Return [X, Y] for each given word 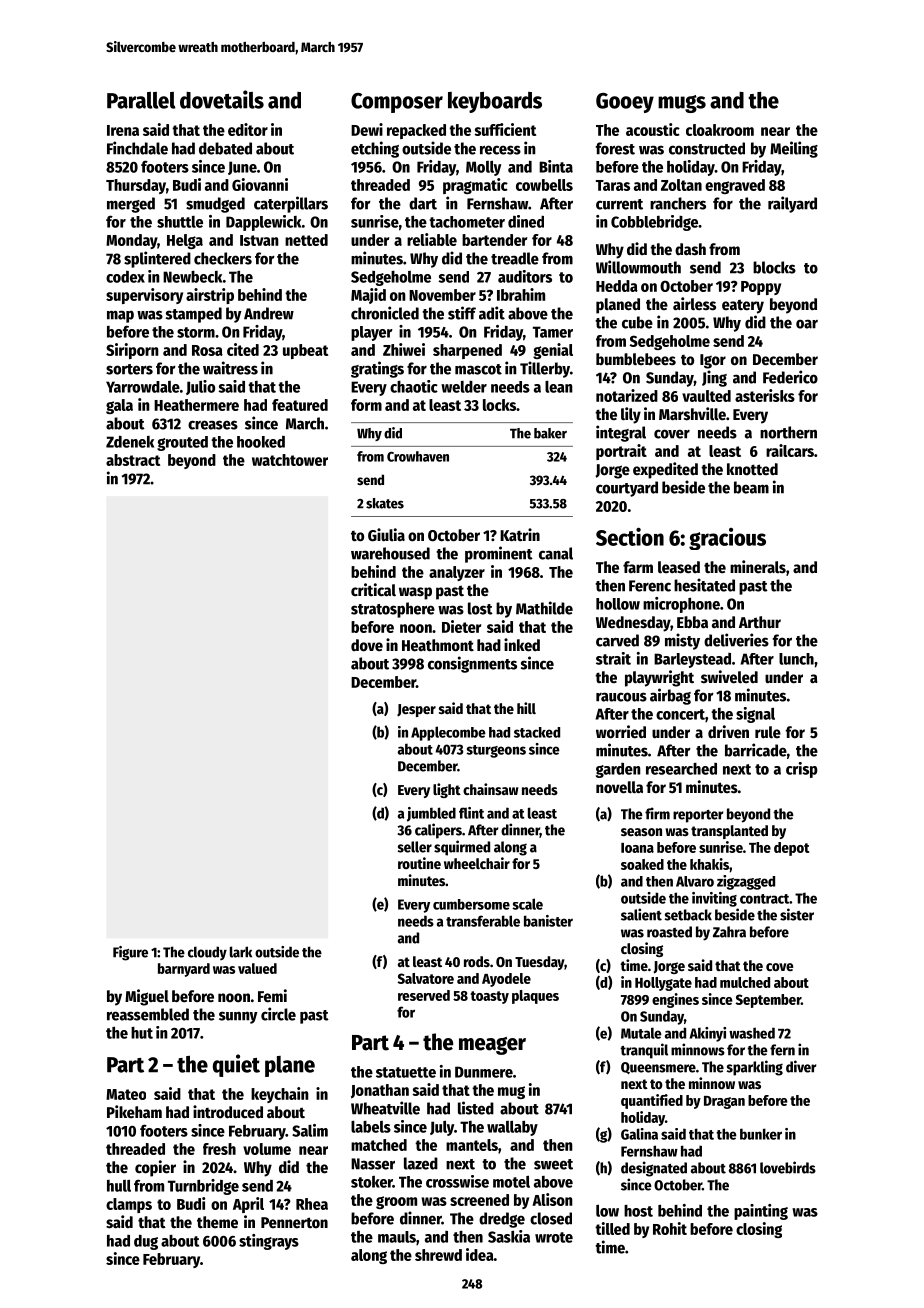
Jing [714, 378]
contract [765, 899]
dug [146, 1242]
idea [480, 1254]
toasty [490, 997]
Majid [368, 296]
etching [375, 149]
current [619, 204]
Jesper [416, 710]
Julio [200, 387]
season [641, 832]
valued [257, 968]
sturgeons [496, 751]
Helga [185, 241]
